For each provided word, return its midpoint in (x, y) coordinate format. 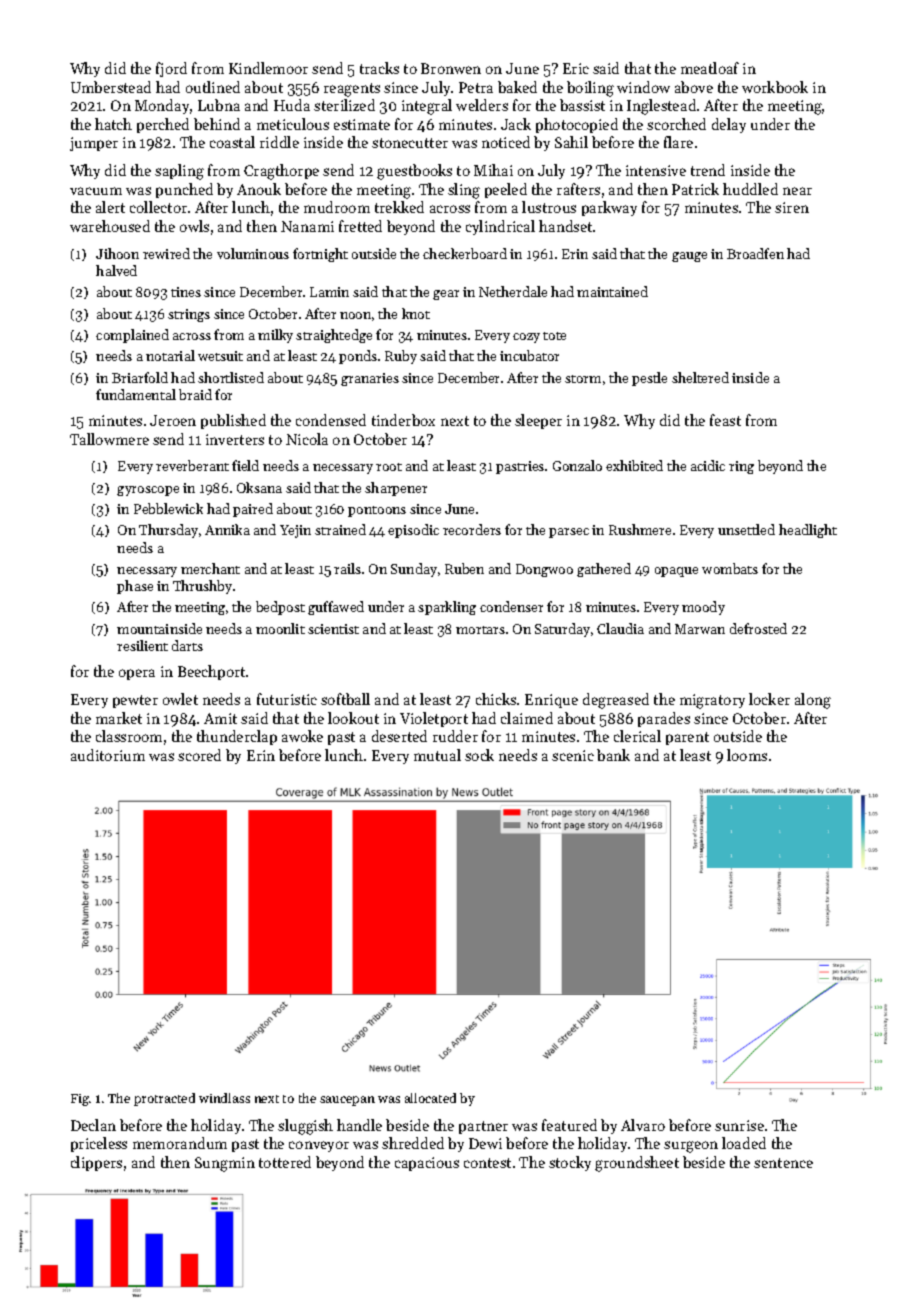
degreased (616, 701)
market (119, 718)
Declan (93, 1125)
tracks (379, 68)
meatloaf (710, 68)
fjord (171, 69)
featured (569, 1125)
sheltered (700, 377)
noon (355, 315)
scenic (573, 755)
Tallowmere (109, 439)
